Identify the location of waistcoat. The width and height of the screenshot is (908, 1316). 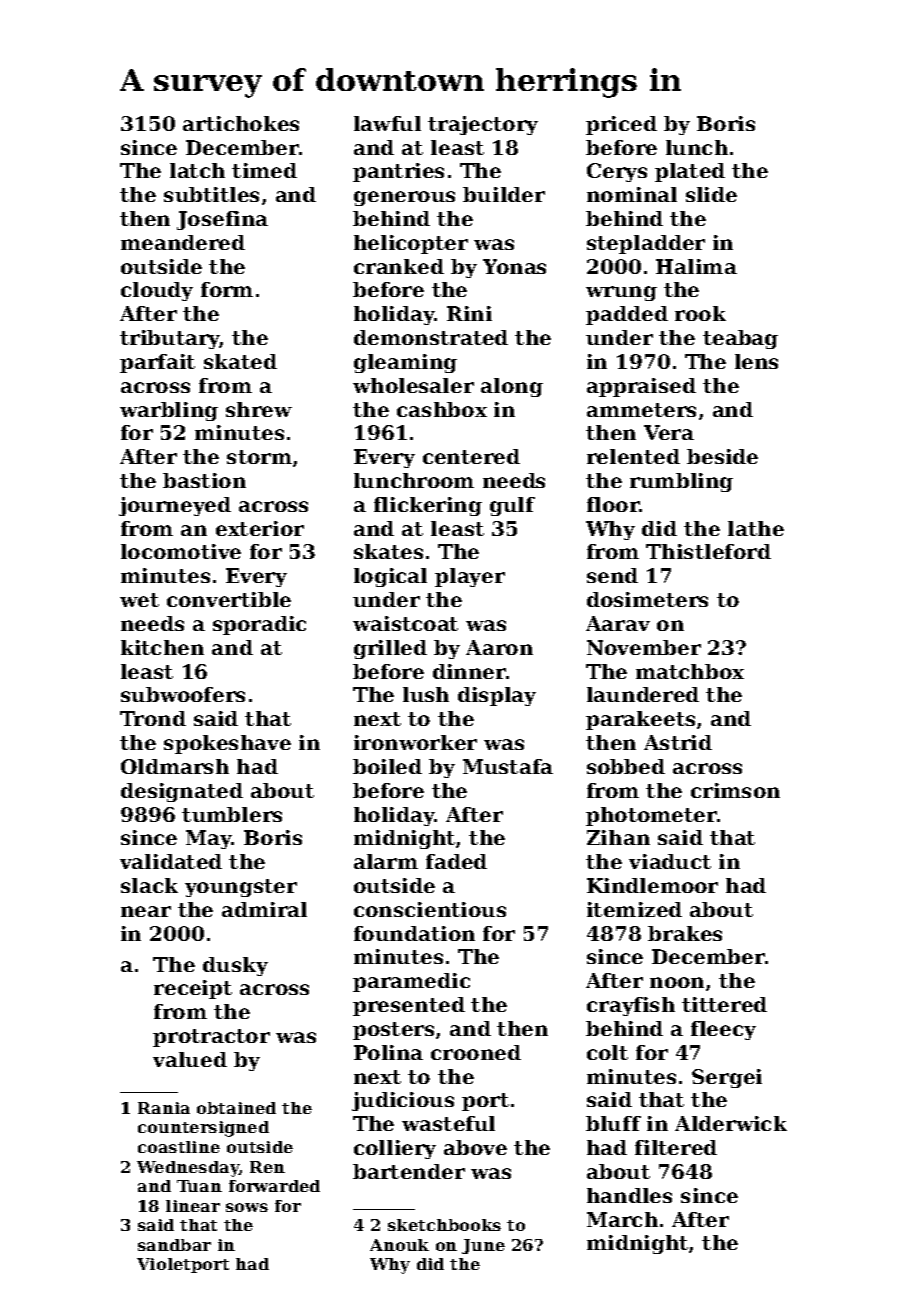
(405, 623).
